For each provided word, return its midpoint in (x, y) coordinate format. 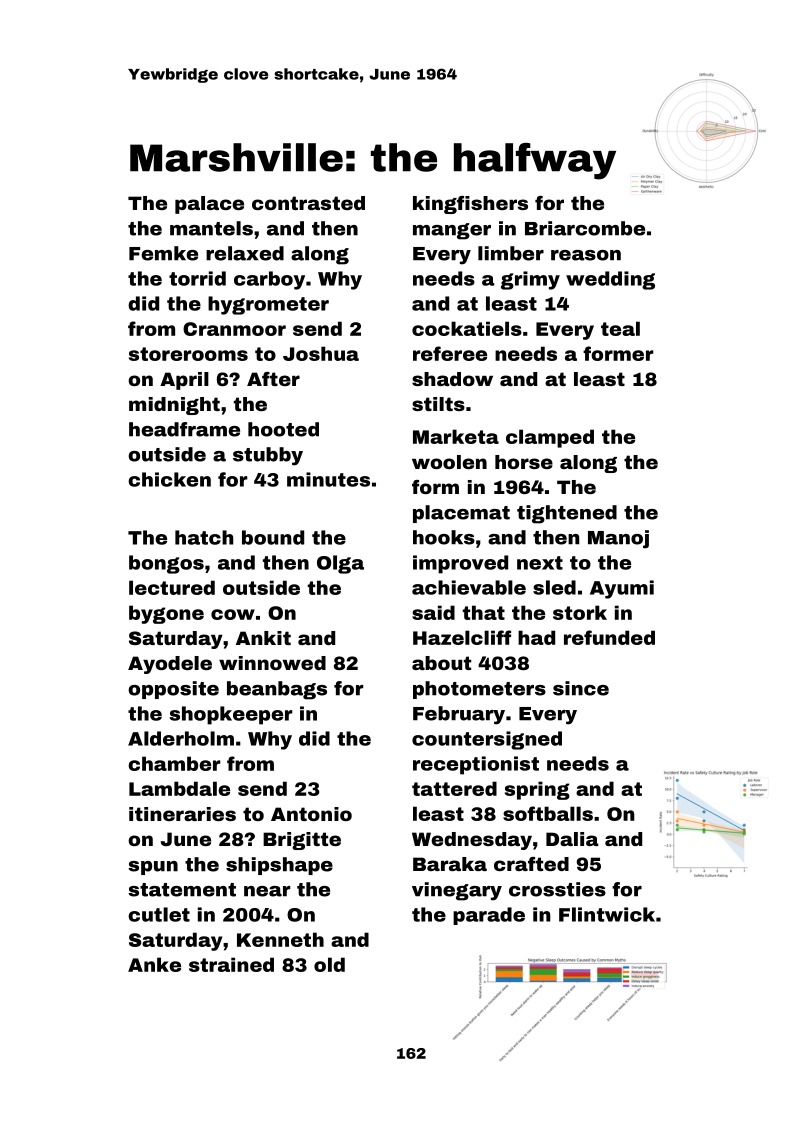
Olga (340, 564)
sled (554, 587)
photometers (479, 690)
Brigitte (302, 841)
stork (580, 612)
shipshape (279, 866)
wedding (610, 280)
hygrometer (268, 305)
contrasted (308, 203)
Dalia (572, 839)
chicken (169, 479)
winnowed (272, 663)
